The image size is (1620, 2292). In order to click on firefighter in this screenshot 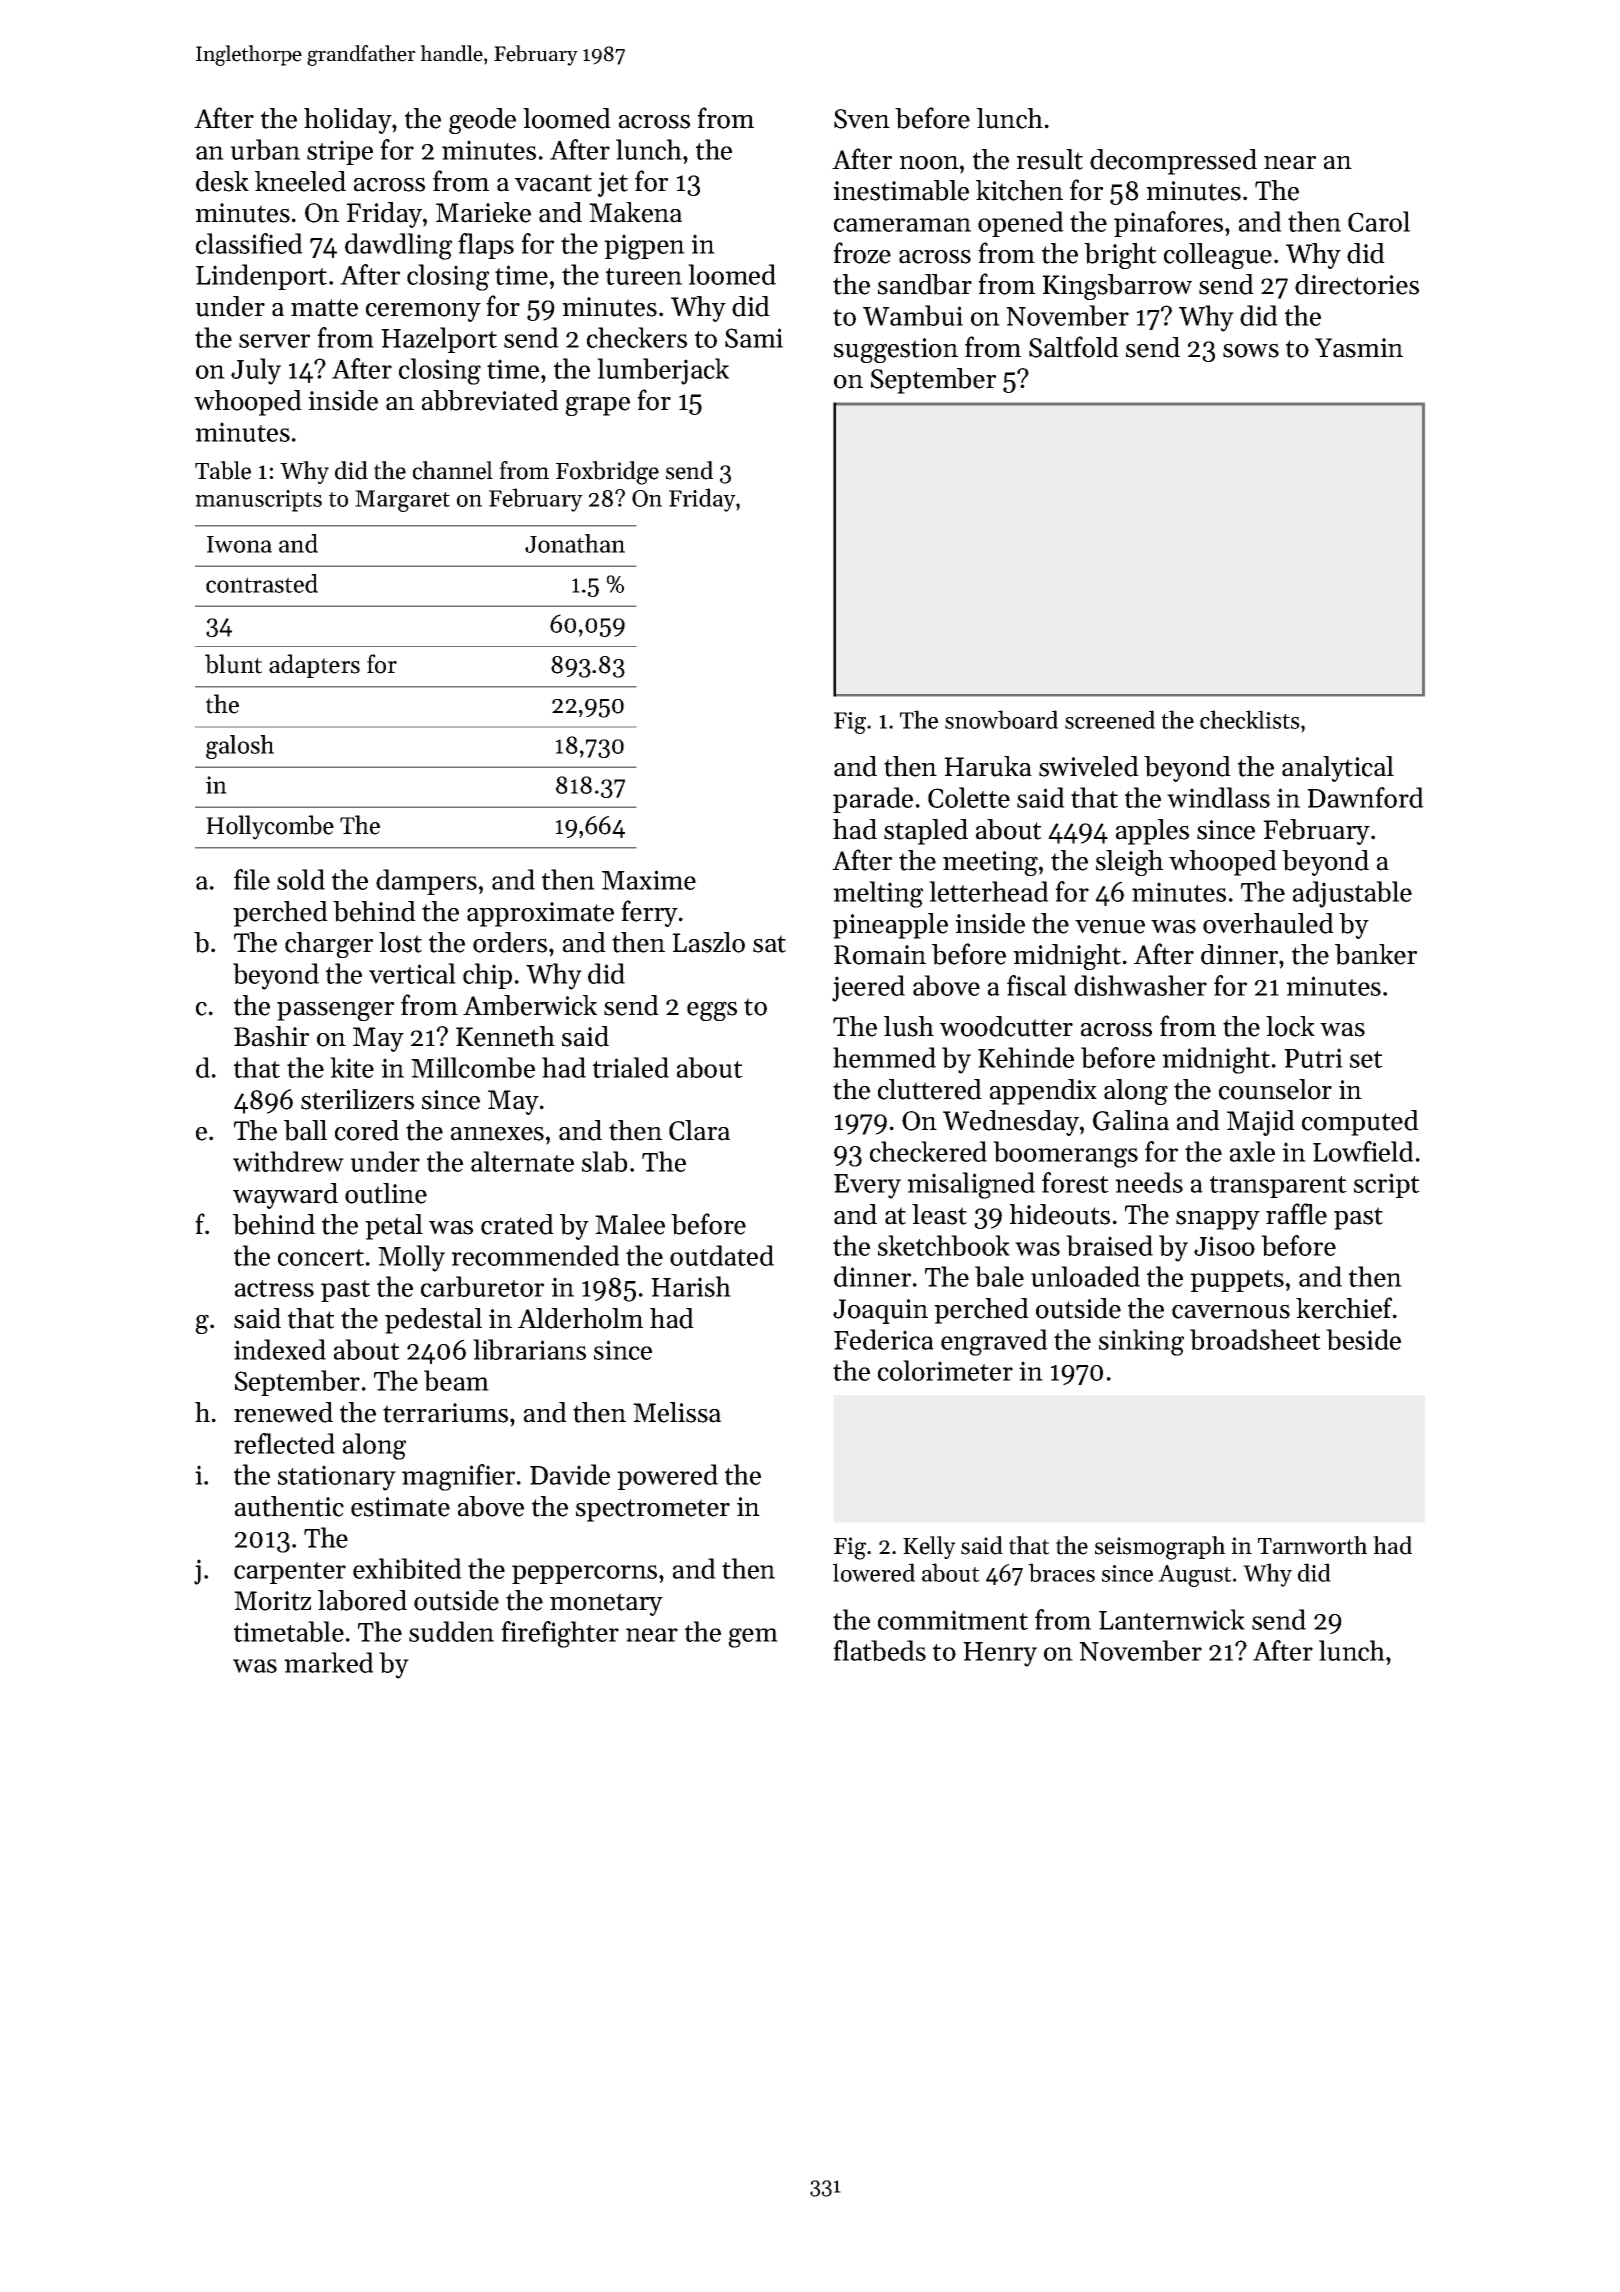, I will do `click(560, 1634)`.
